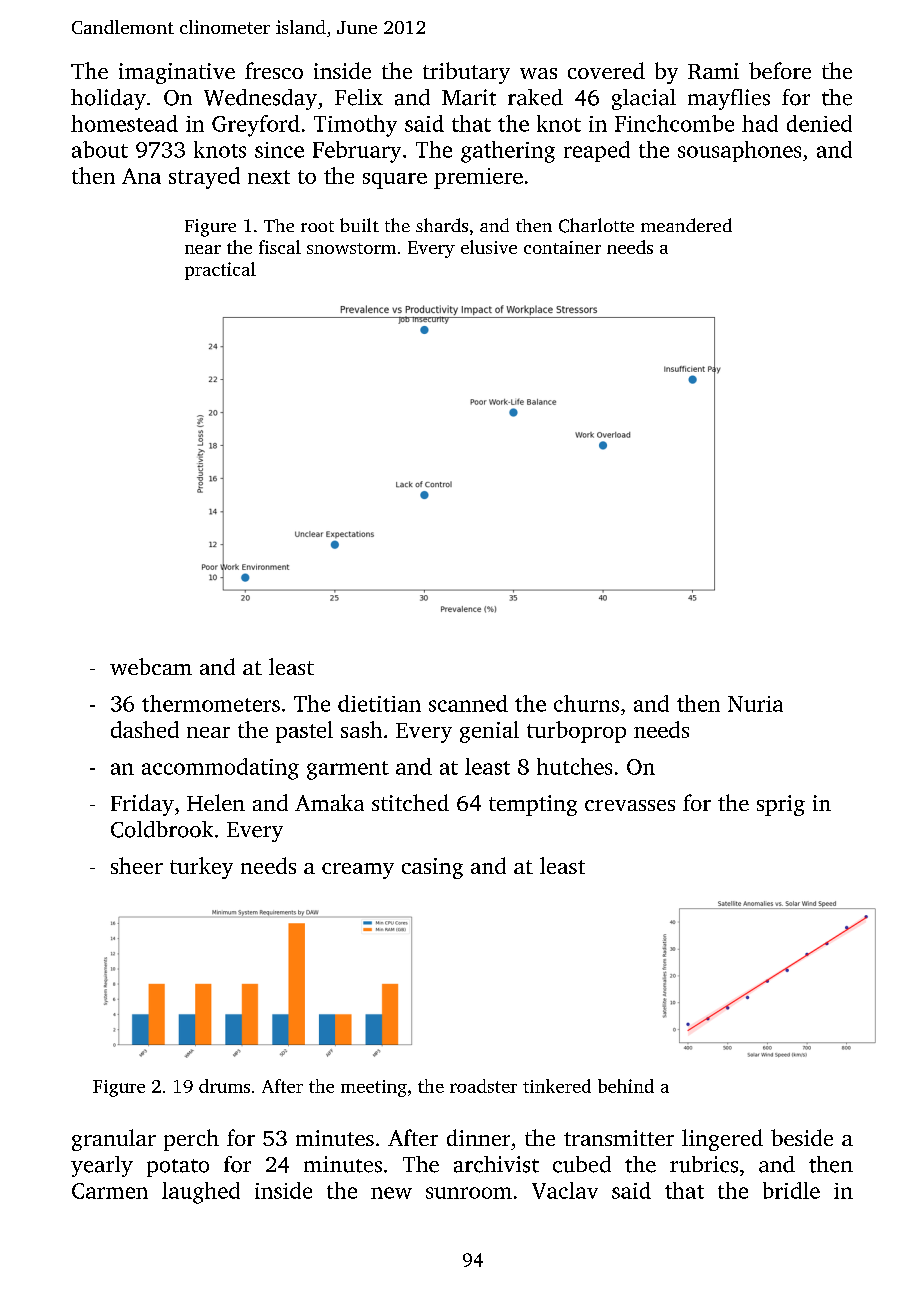 Image resolution: width=924 pixels, height=1311 pixels. What do you see at coordinates (379, 703) in the screenshot?
I see `dietitian` at bounding box center [379, 703].
